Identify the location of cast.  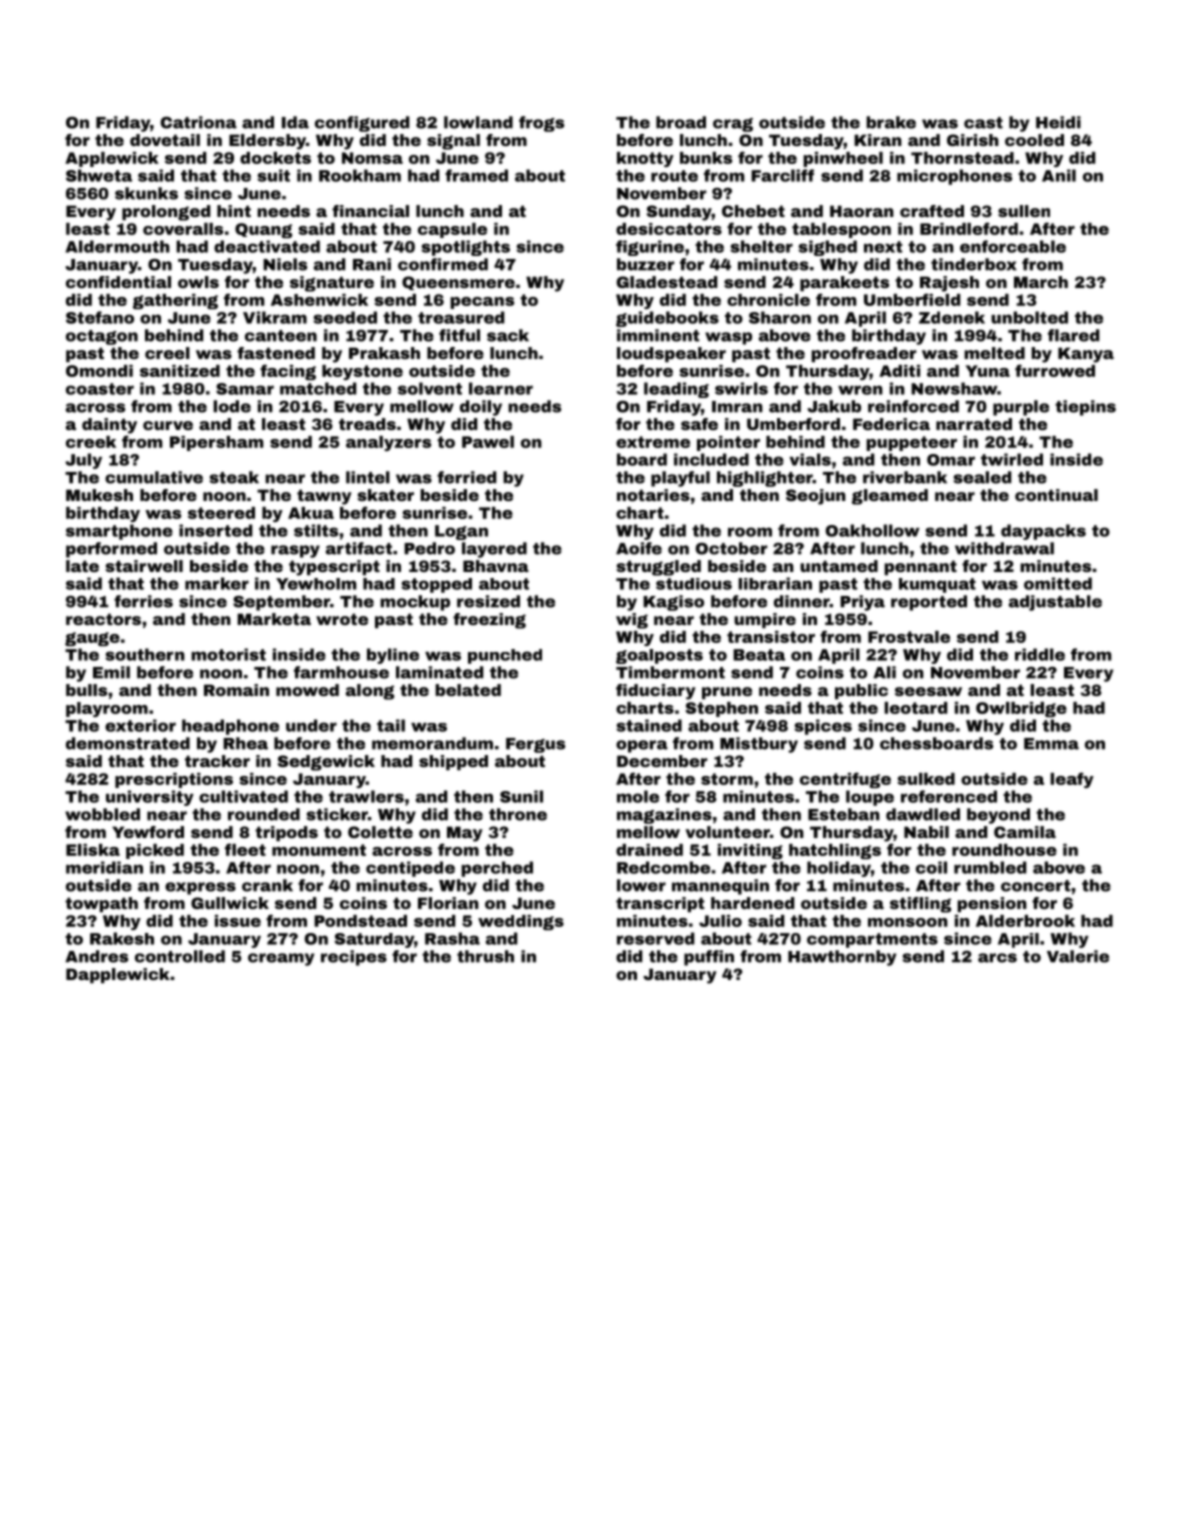
(983, 123).
